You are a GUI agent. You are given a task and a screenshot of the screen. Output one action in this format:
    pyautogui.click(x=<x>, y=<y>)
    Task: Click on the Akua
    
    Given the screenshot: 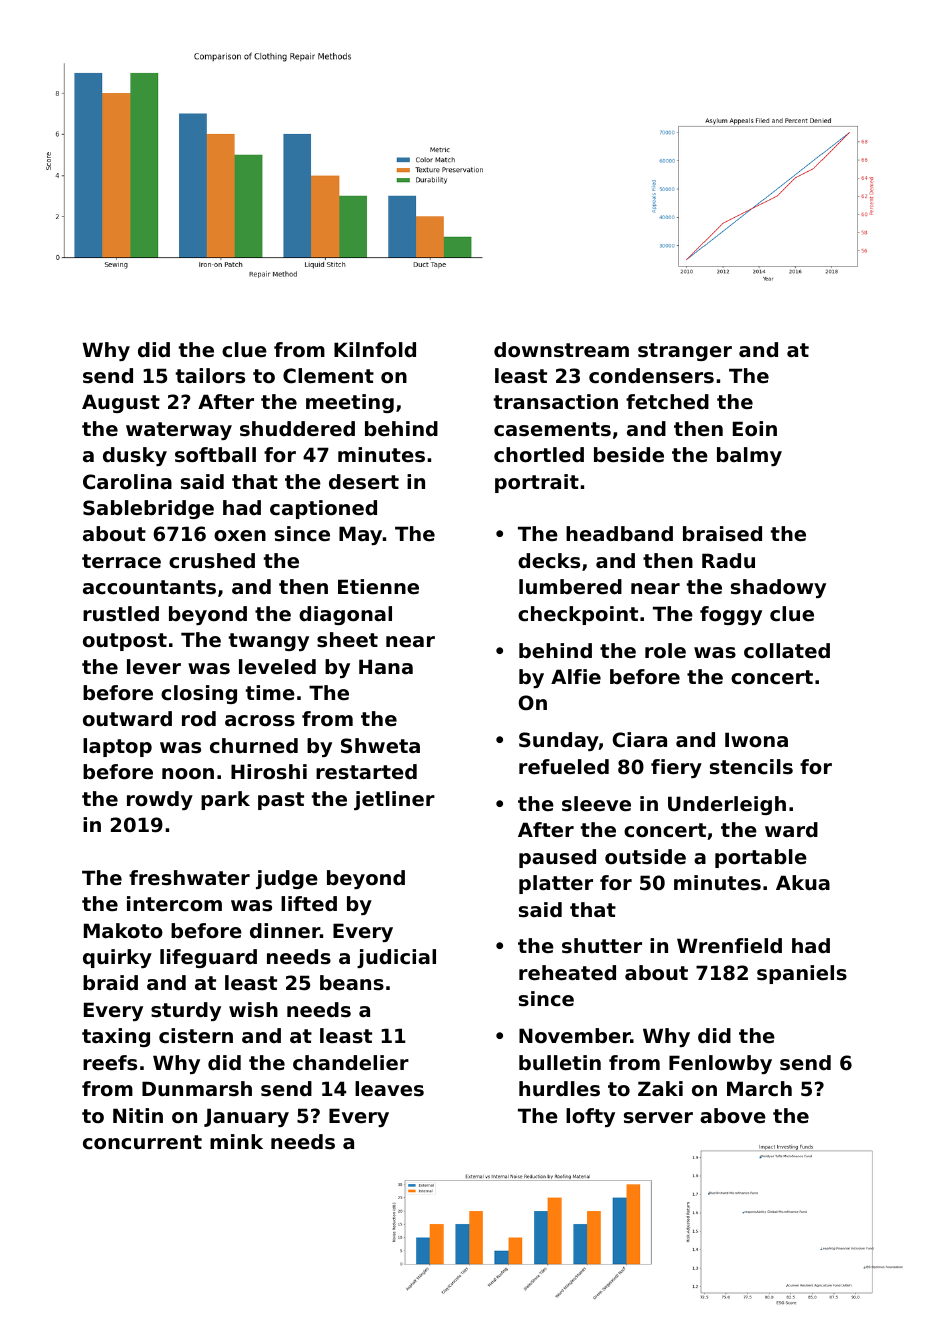 What is the action you would take?
    pyautogui.click(x=803, y=883)
